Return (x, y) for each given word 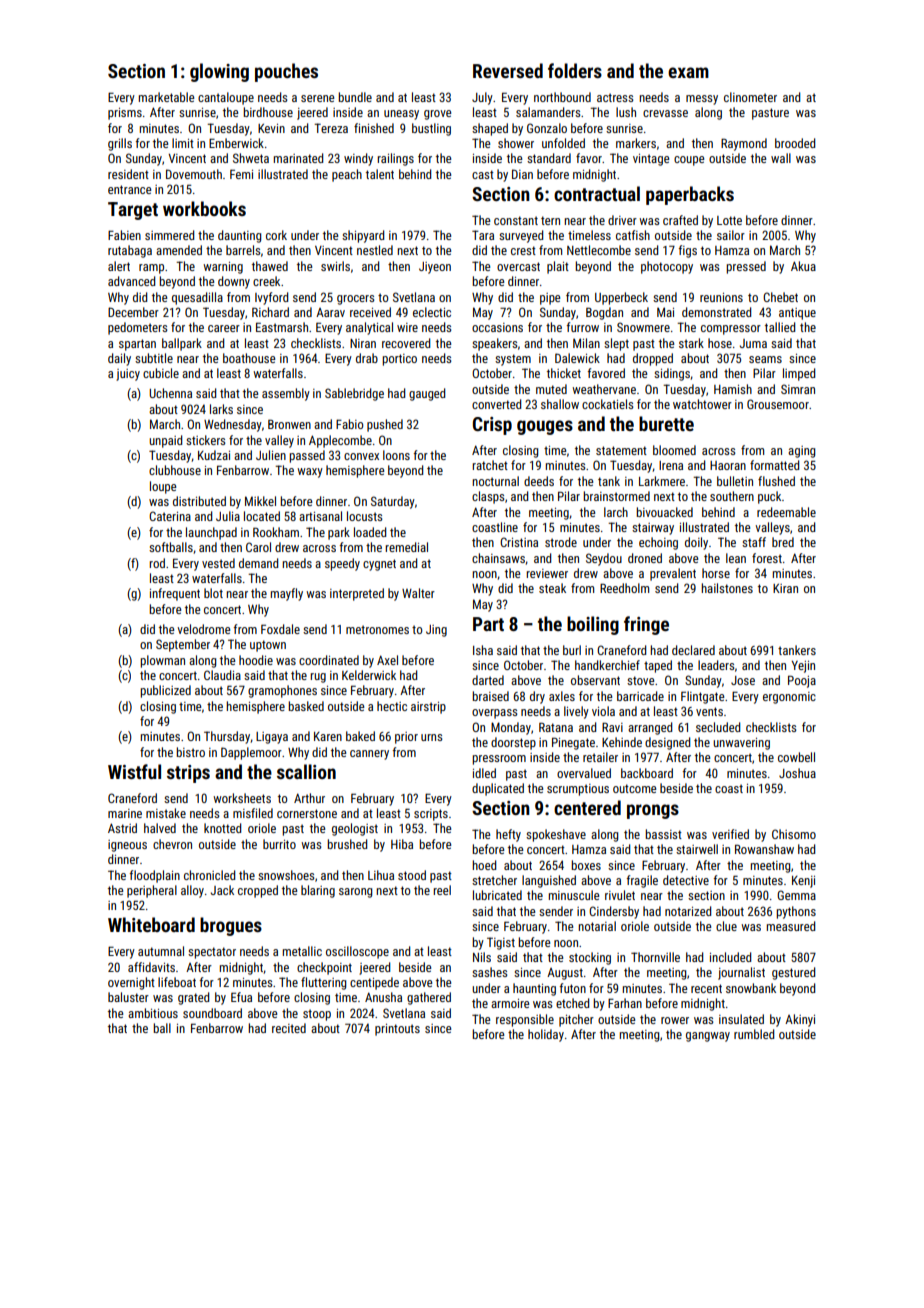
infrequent (175, 594)
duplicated (498, 789)
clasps (488, 497)
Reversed (508, 70)
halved (160, 828)
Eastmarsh (282, 327)
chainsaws (498, 558)
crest (523, 250)
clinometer (750, 97)
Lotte (729, 220)
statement (621, 450)
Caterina (170, 516)
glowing (219, 72)
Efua (241, 997)
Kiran (785, 588)
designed (667, 743)
